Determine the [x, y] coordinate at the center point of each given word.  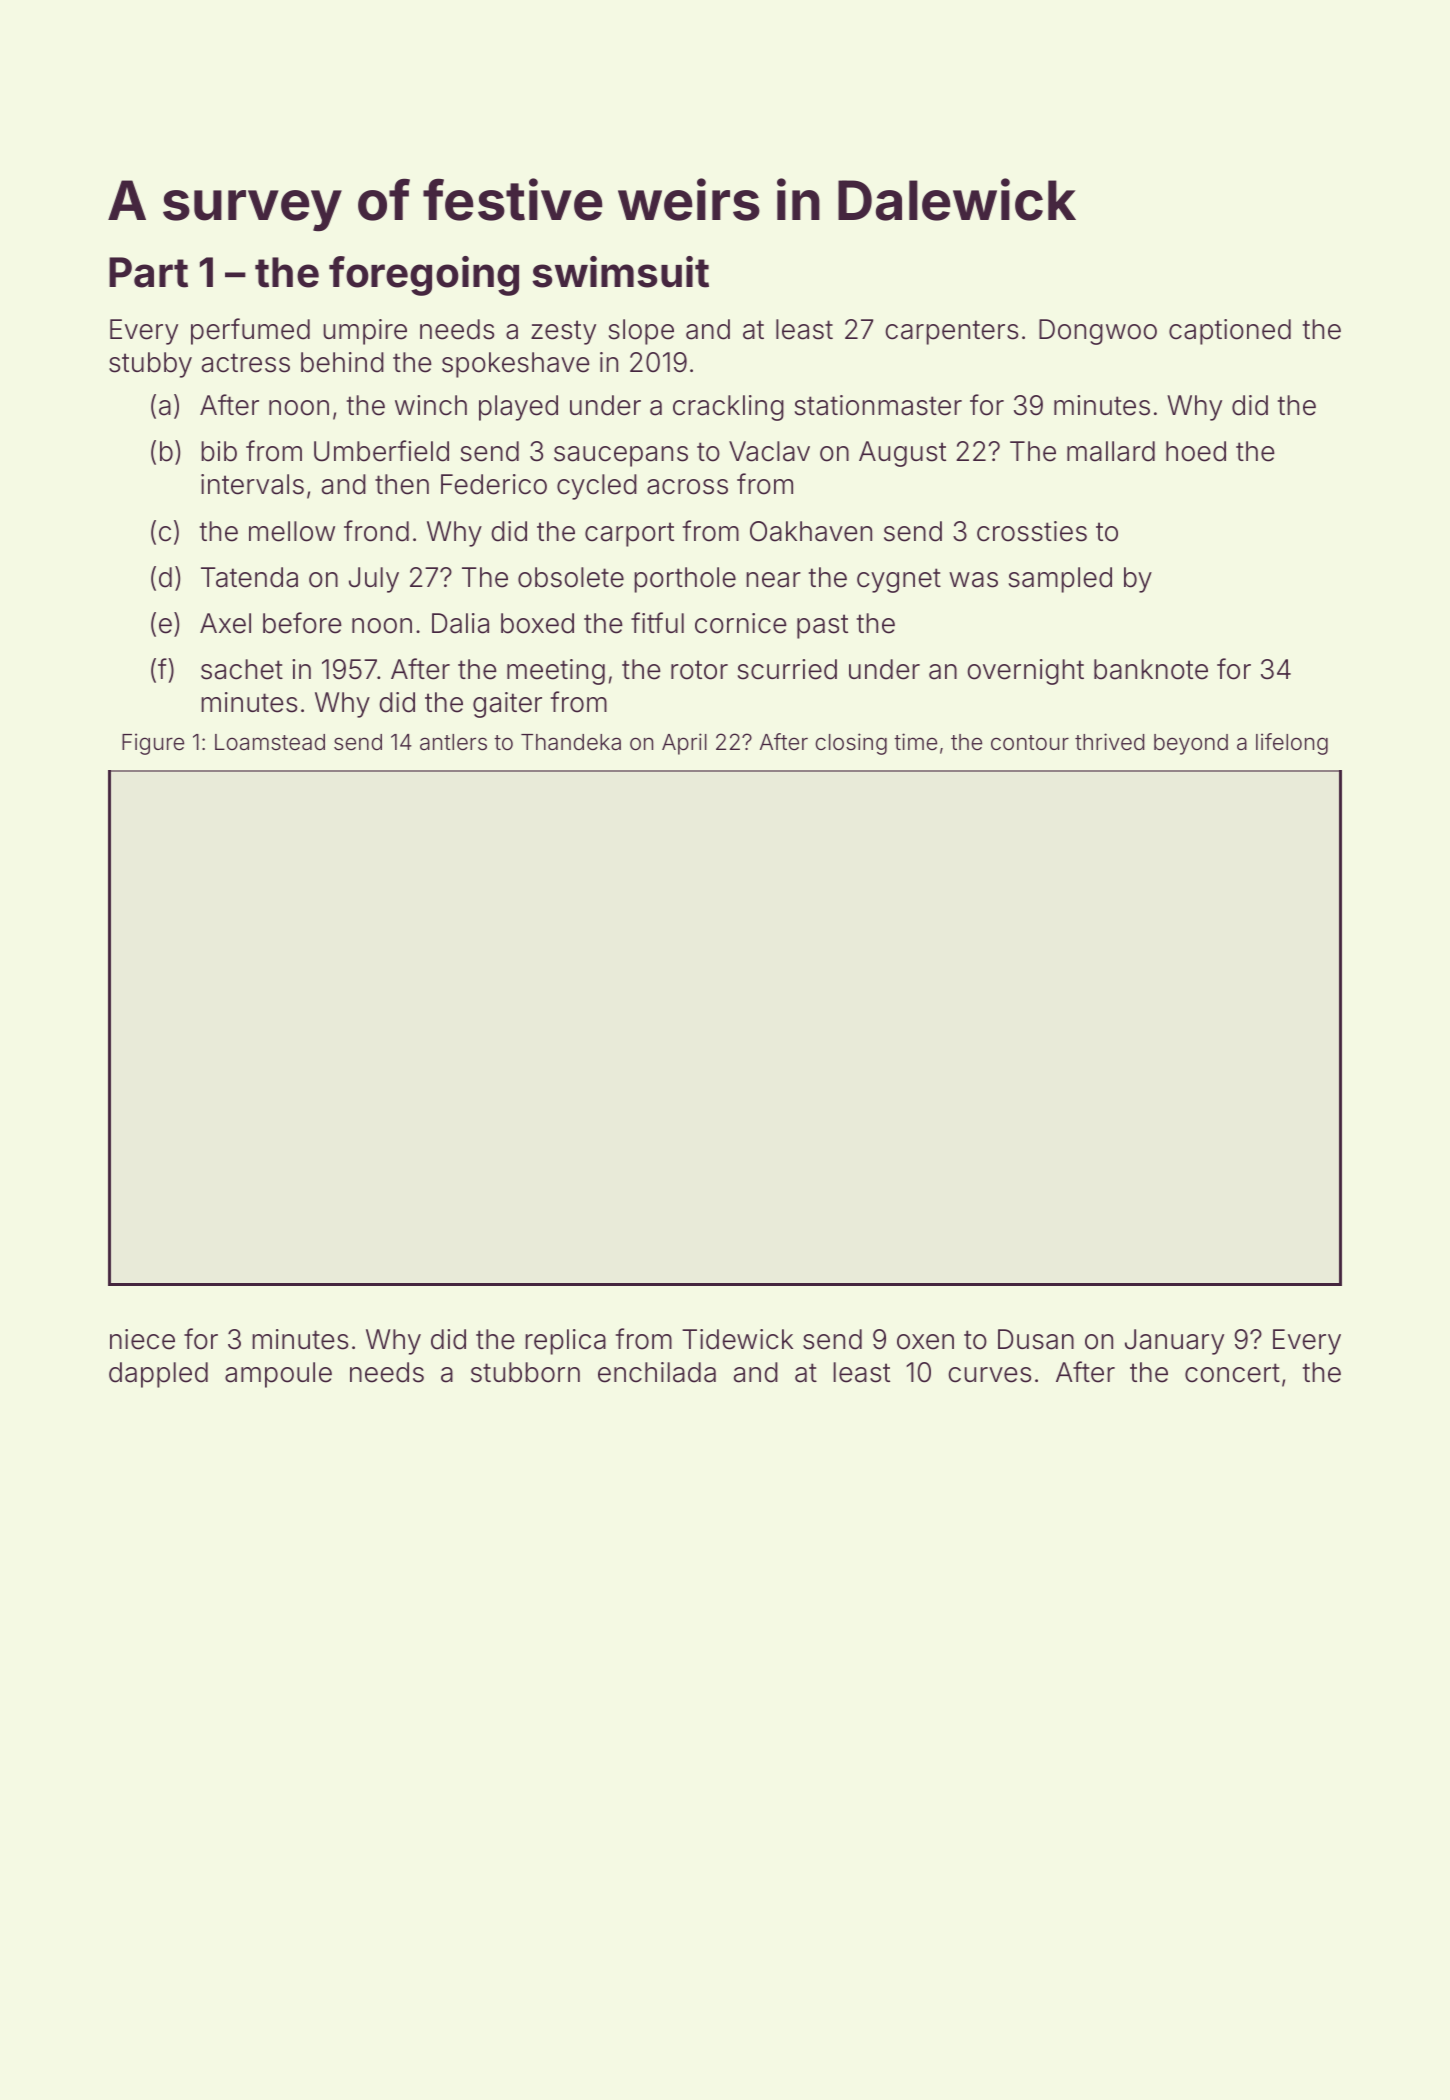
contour [1030, 743]
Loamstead [270, 742]
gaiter [507, 705]
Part [148, 272]
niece [142, 1339]
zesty [563, 332]
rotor [699, 670]
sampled [1060, 580]
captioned [1230, 332]
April [684, 744]
